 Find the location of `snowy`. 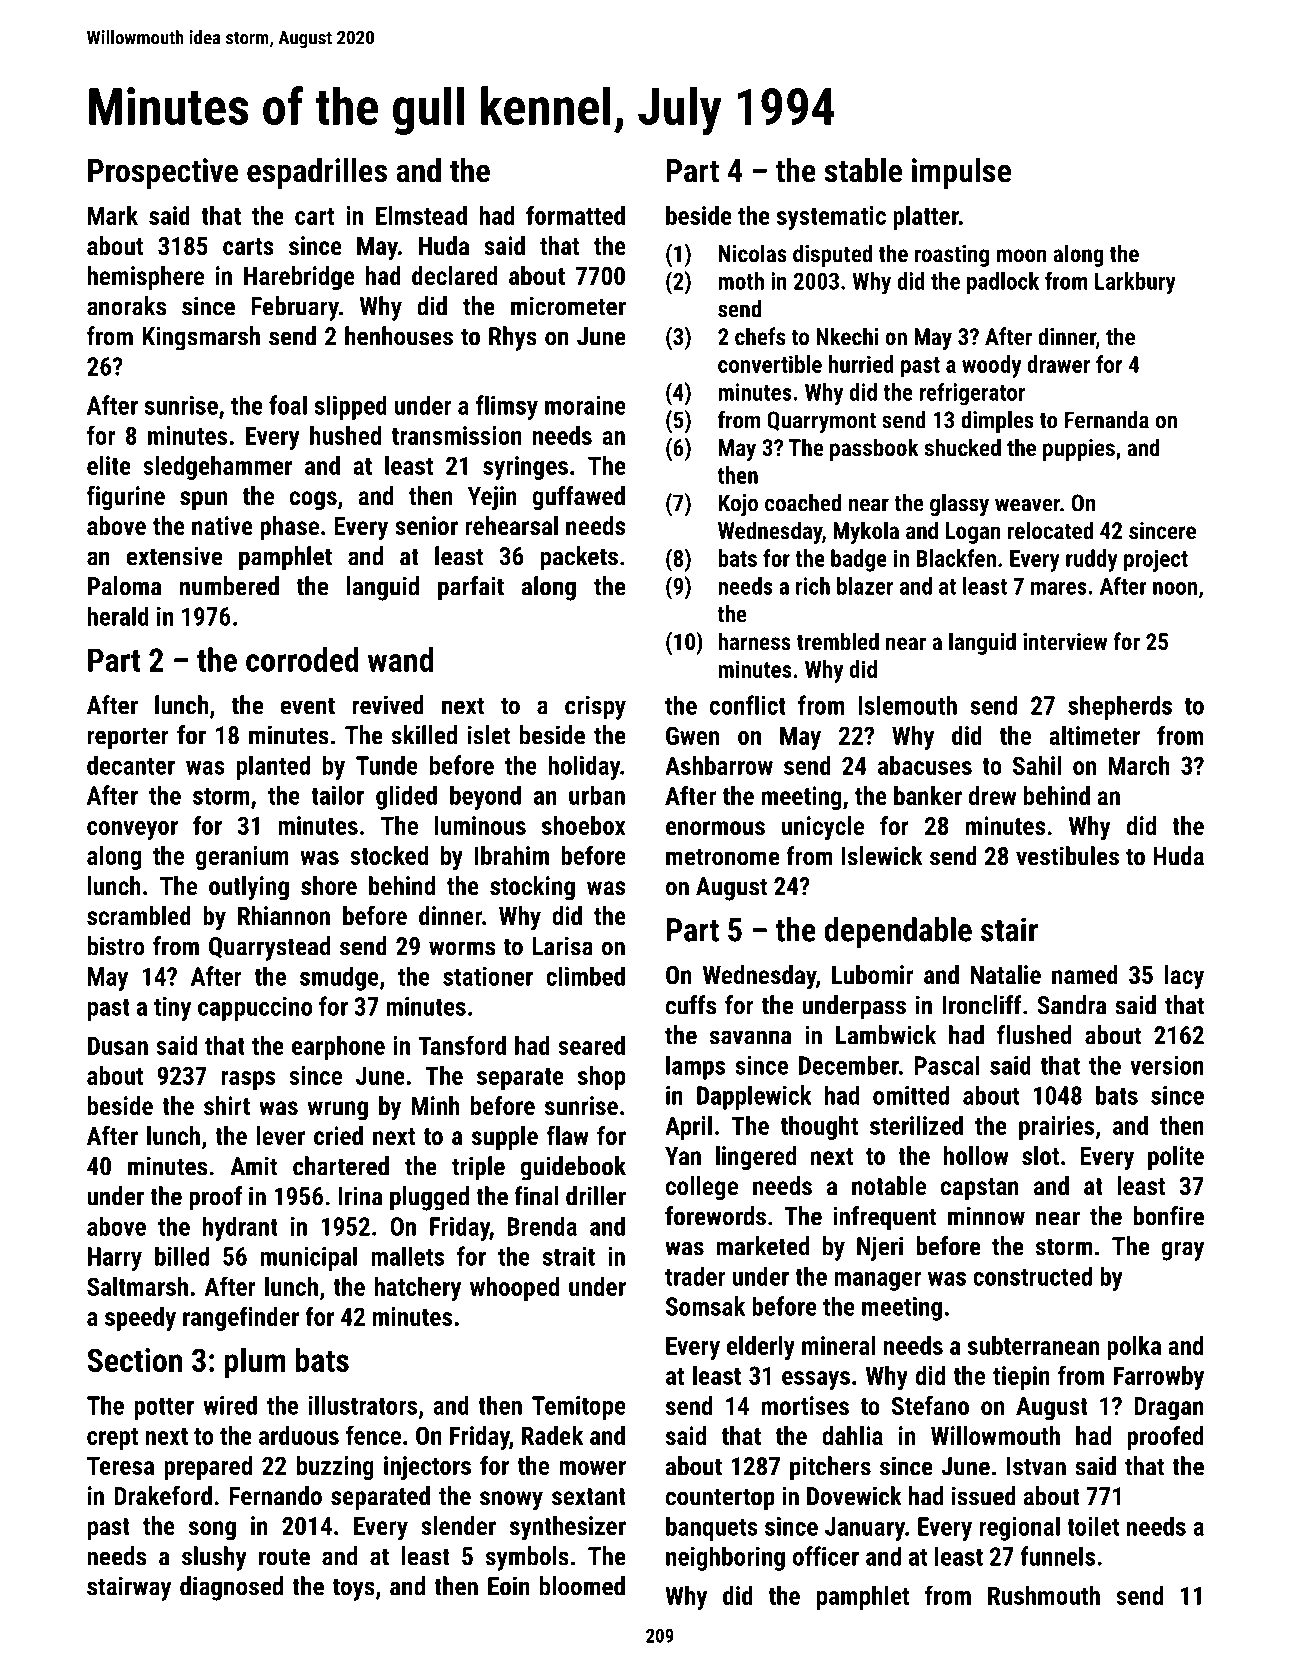

snowy is located at coordinates (511, 1501).
